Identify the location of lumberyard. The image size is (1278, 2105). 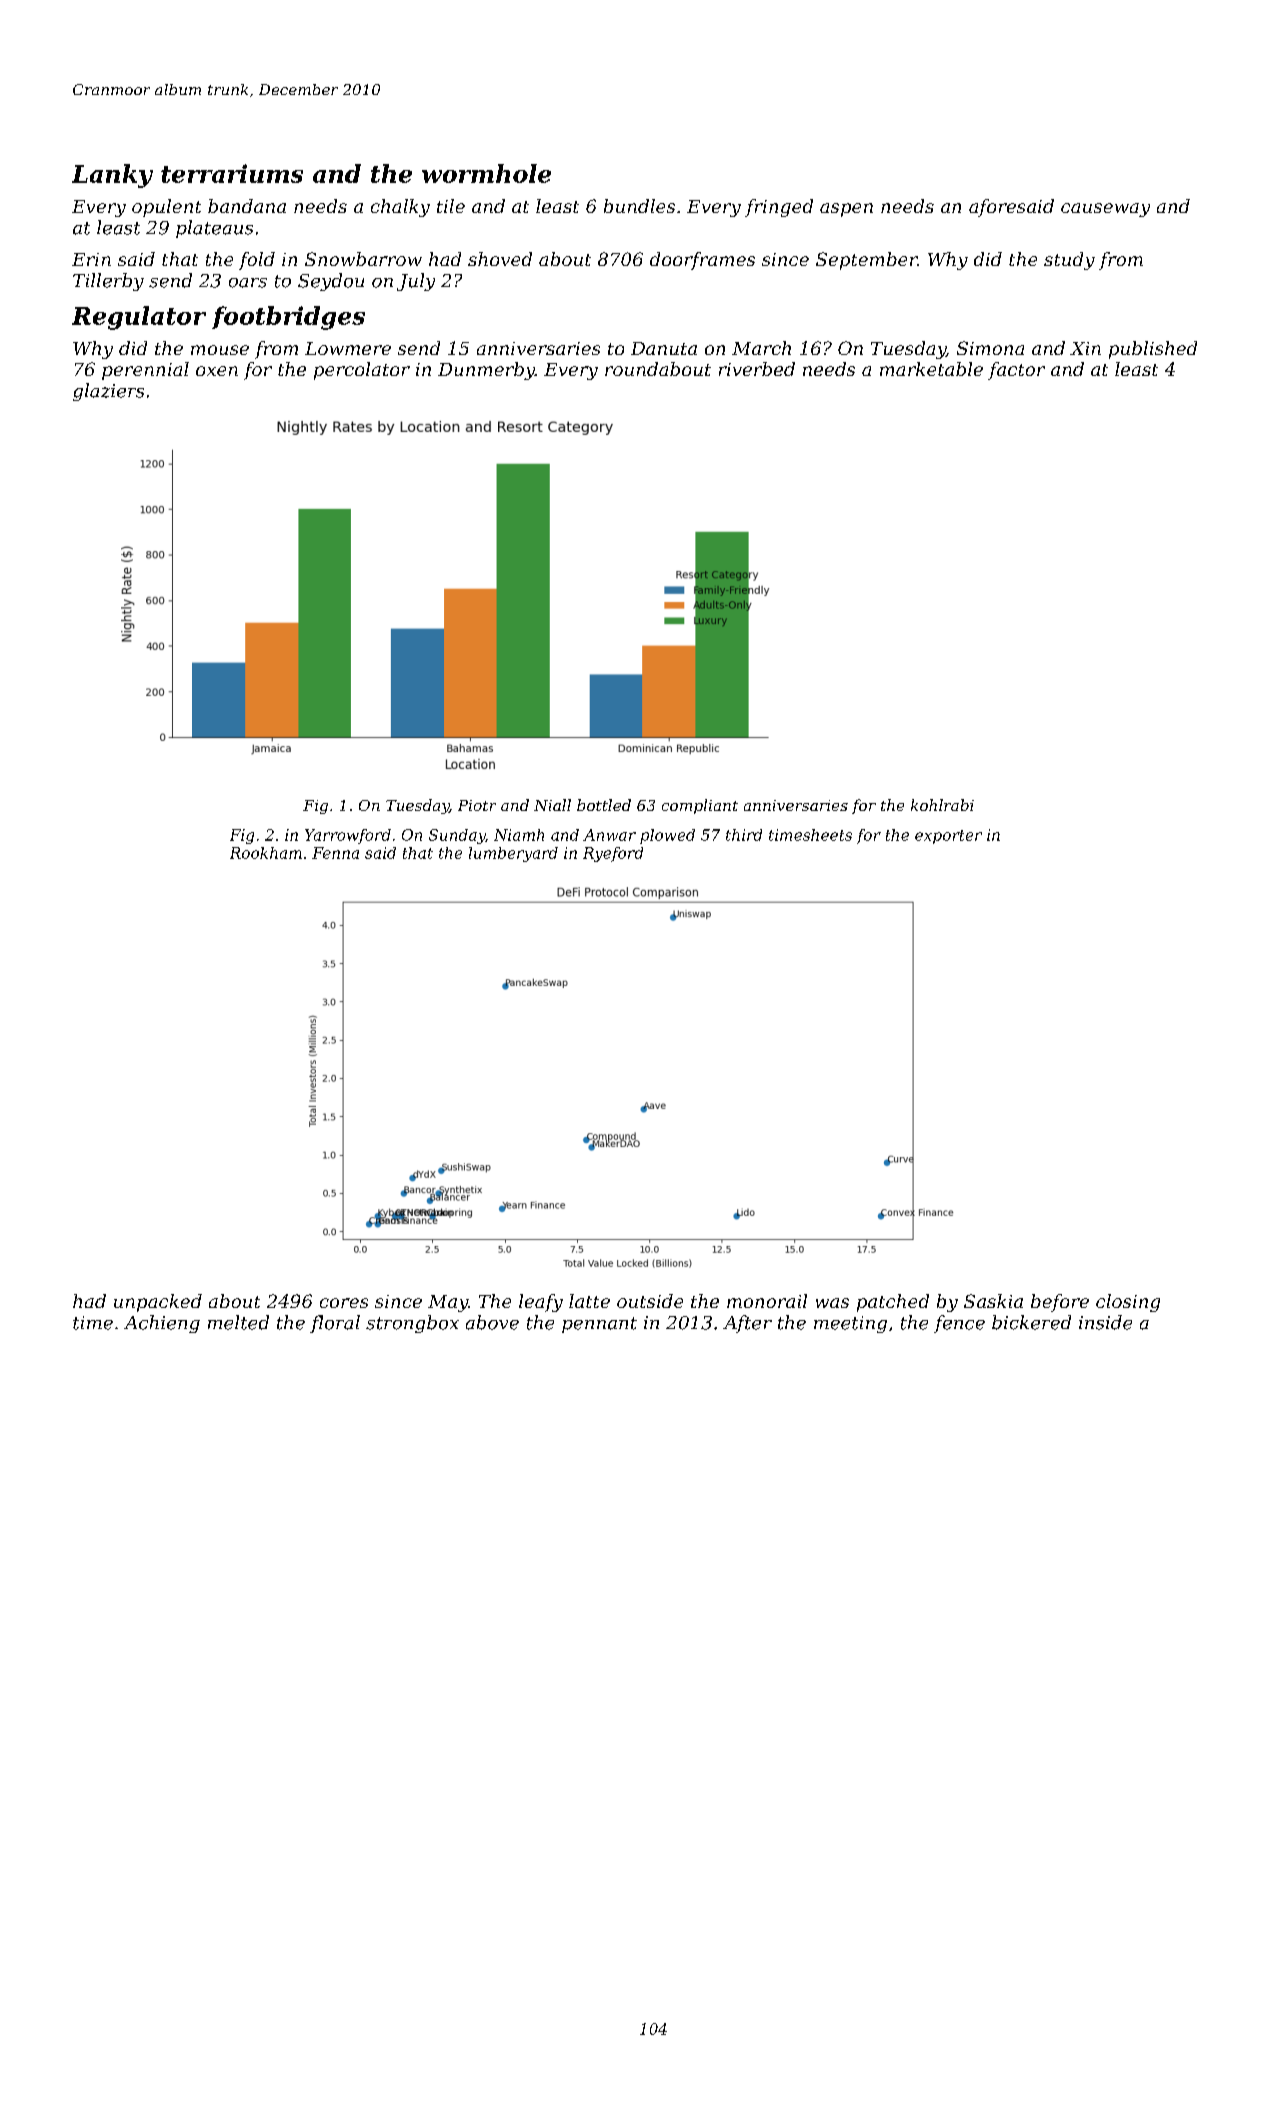
(513, 854).
